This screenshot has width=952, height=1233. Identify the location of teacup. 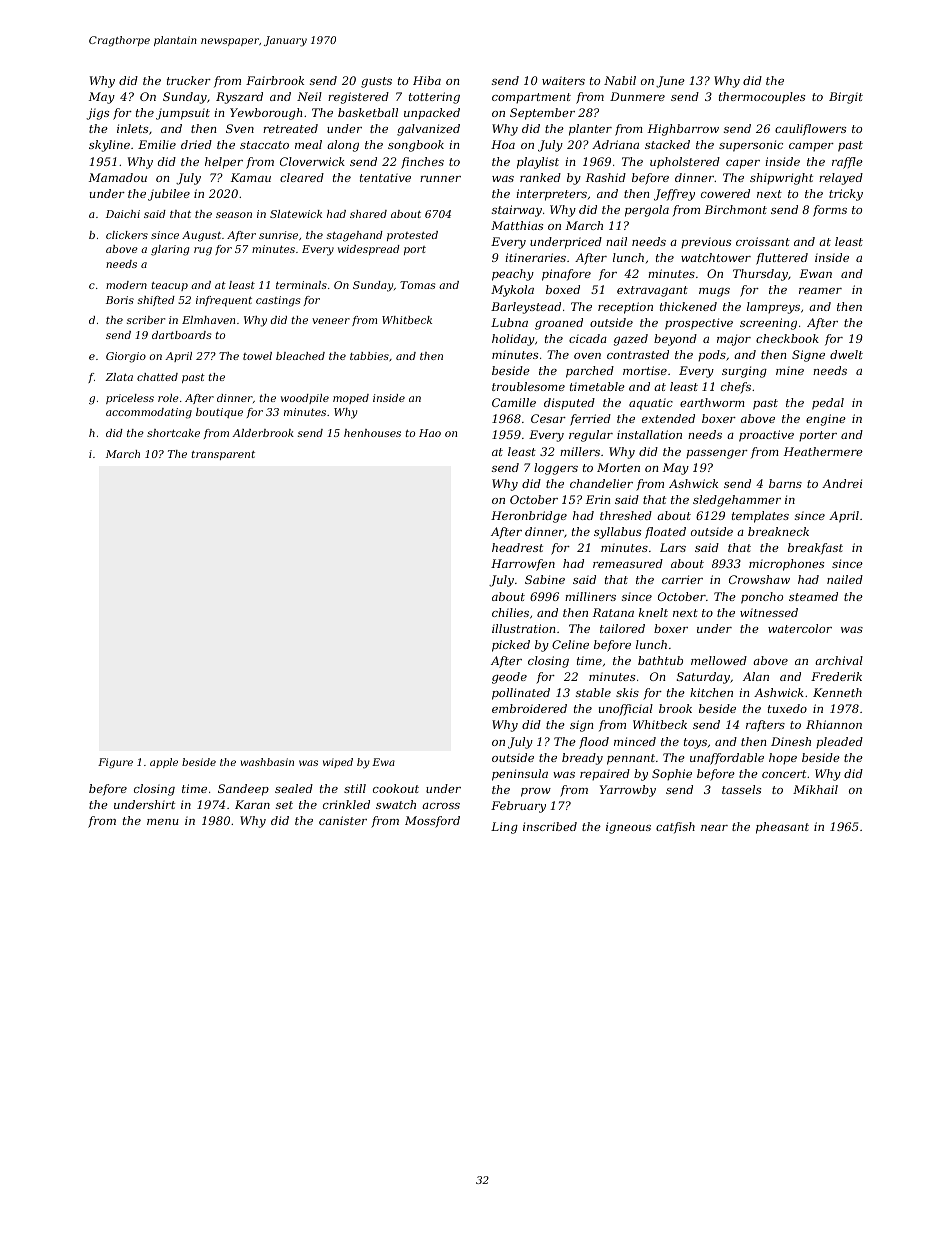
(170, 286).
